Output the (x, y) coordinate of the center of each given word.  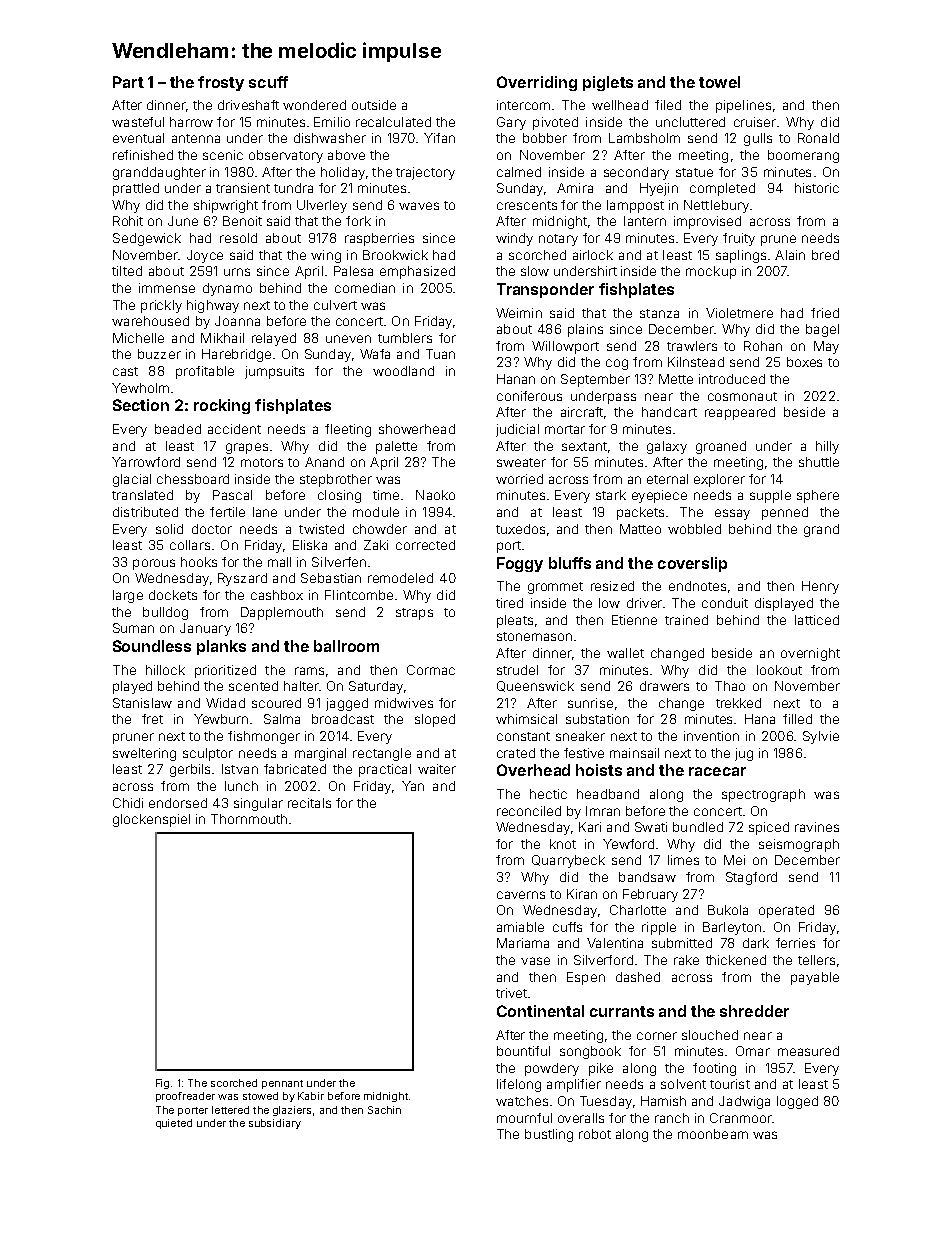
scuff (268, 82)
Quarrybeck (568, 861)
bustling (549, 1135)
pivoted (555, 123)
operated (786, 911)
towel (719, 82)
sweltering (144, 754)
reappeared (740, 413)
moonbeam (713, 1134)
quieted (174, 1124)
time (386, 495)
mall (279, 562)
